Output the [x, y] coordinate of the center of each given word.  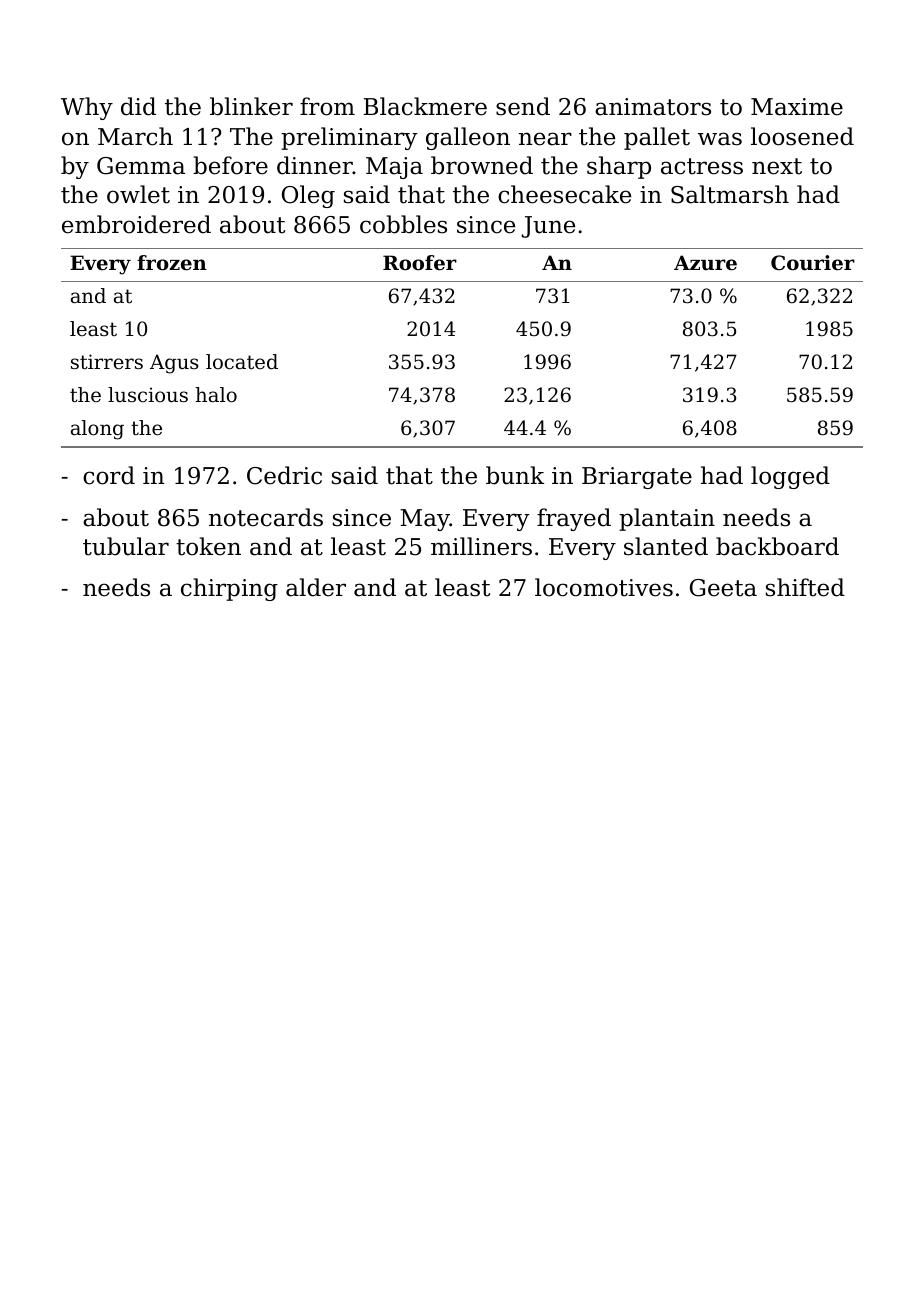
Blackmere [425, 106]
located [242, 362]
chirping [229, 589]
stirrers [107, 362]
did [138, 106]
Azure [705, 263]
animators [653, 107]
